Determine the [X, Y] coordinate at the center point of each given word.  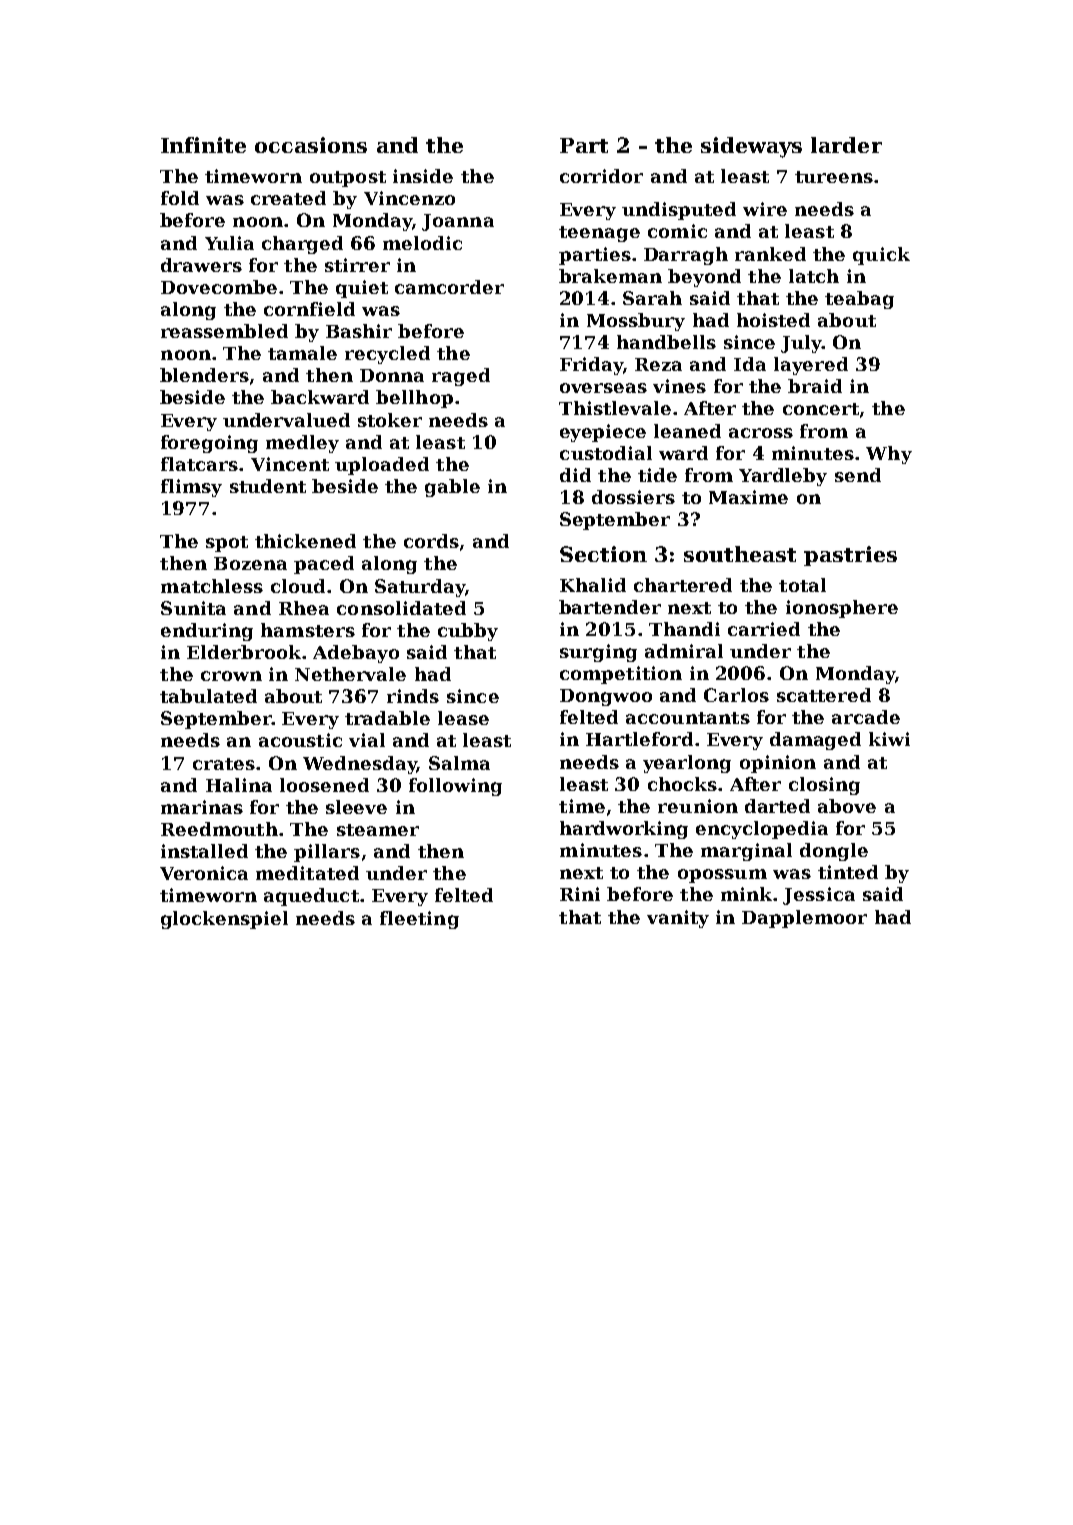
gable [452, 488]
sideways [751, 147]
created [288, 198]
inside [423, 176]
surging [598, 653]
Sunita [193, 608]
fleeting [419, 920]
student [268, 486]
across [761, 433]
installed [204, 851]
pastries [850, 556]
